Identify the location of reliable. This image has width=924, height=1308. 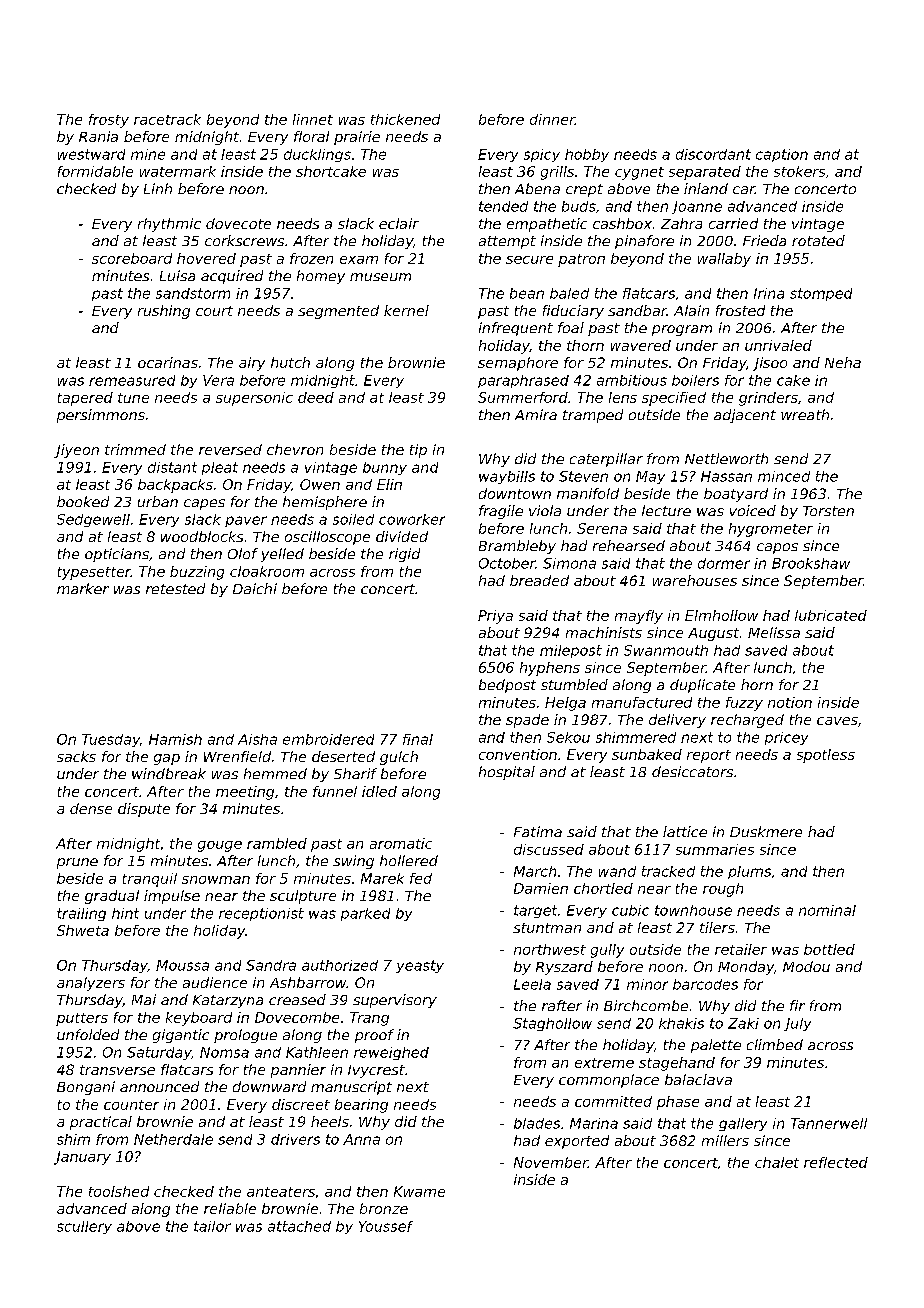
(230, 1208).
